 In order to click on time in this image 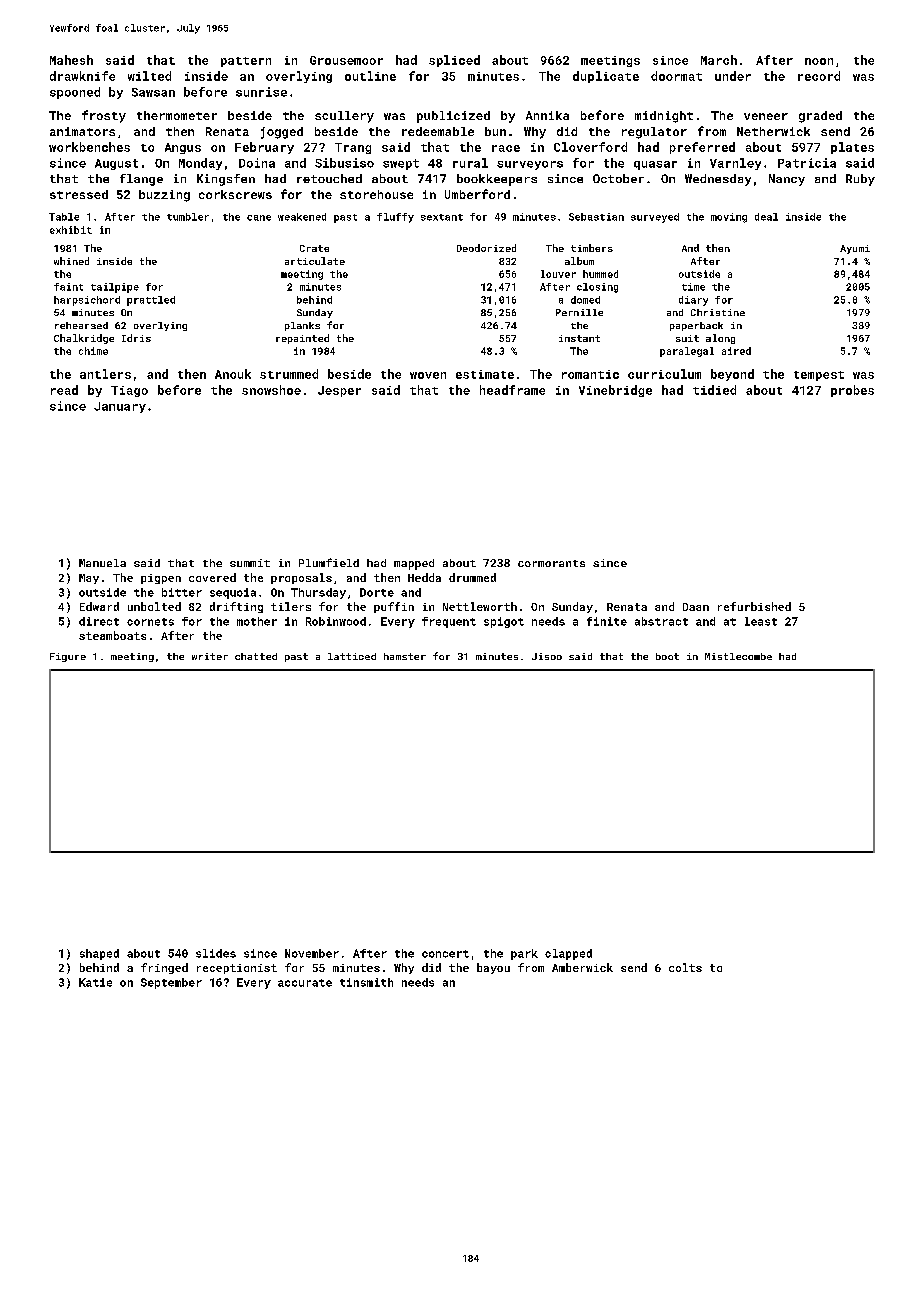, I will do `click(693, 287)`.
